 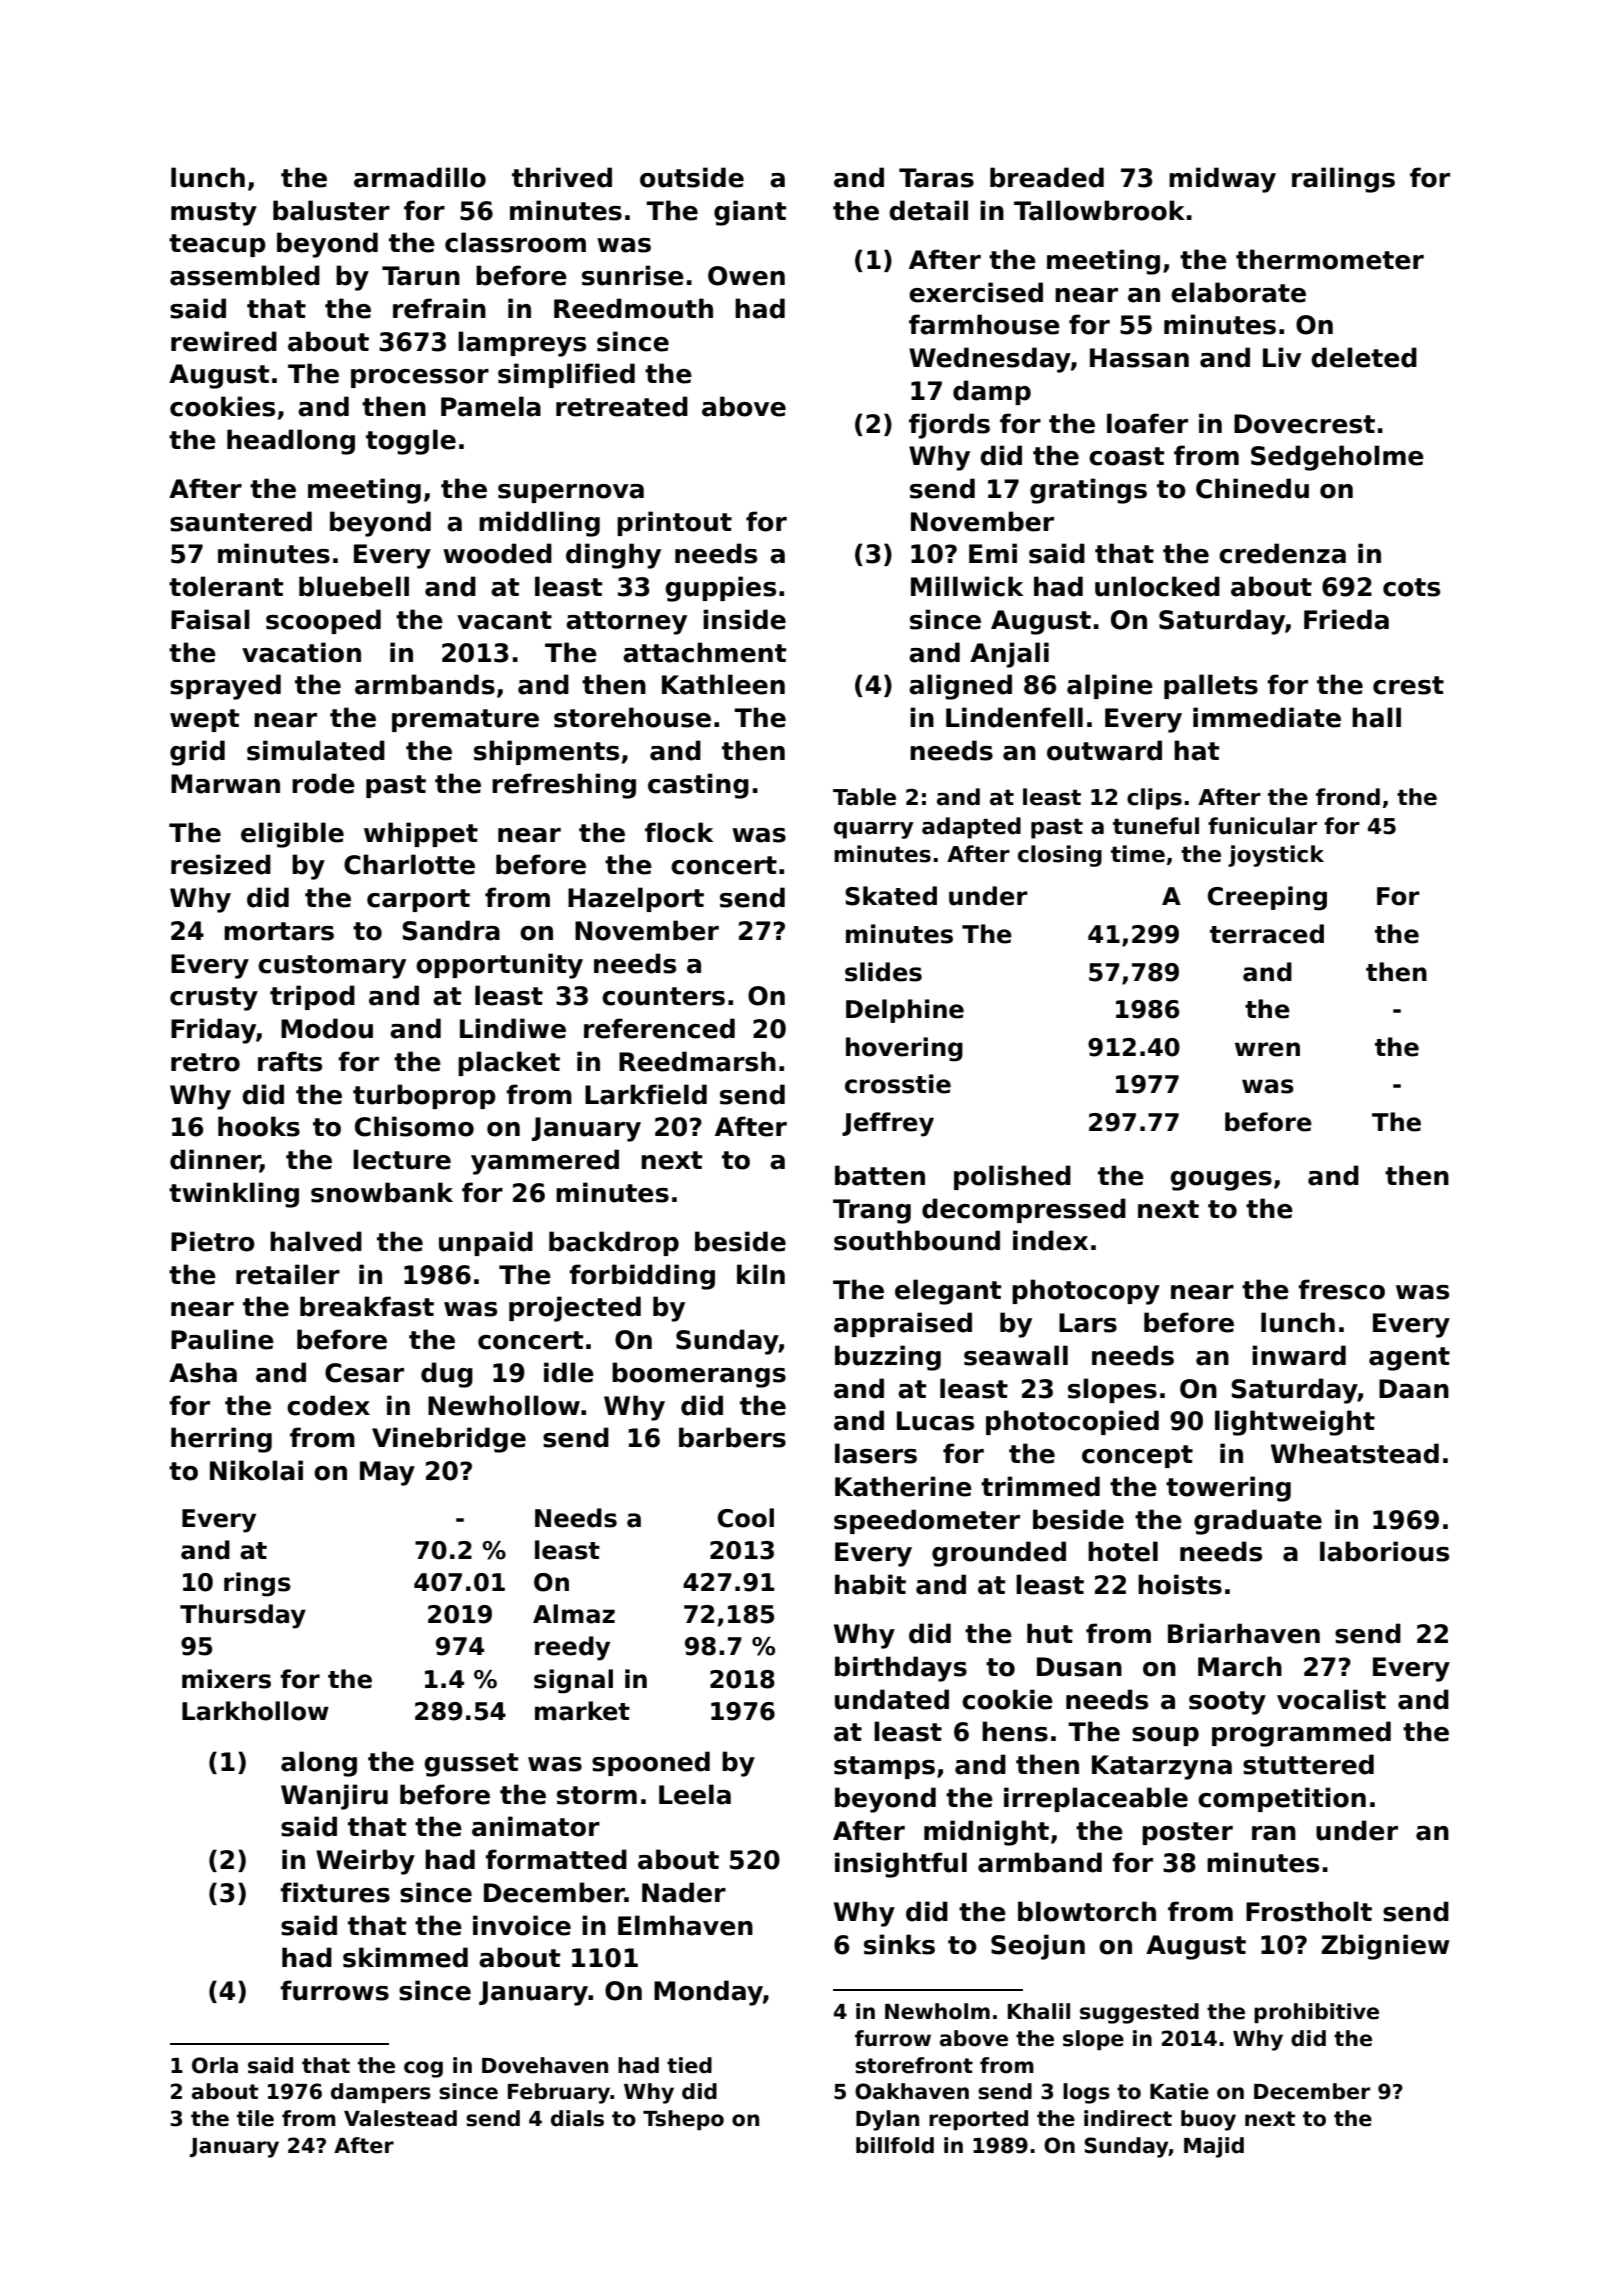 I want to click on wept, so click(x=204, y=720).
